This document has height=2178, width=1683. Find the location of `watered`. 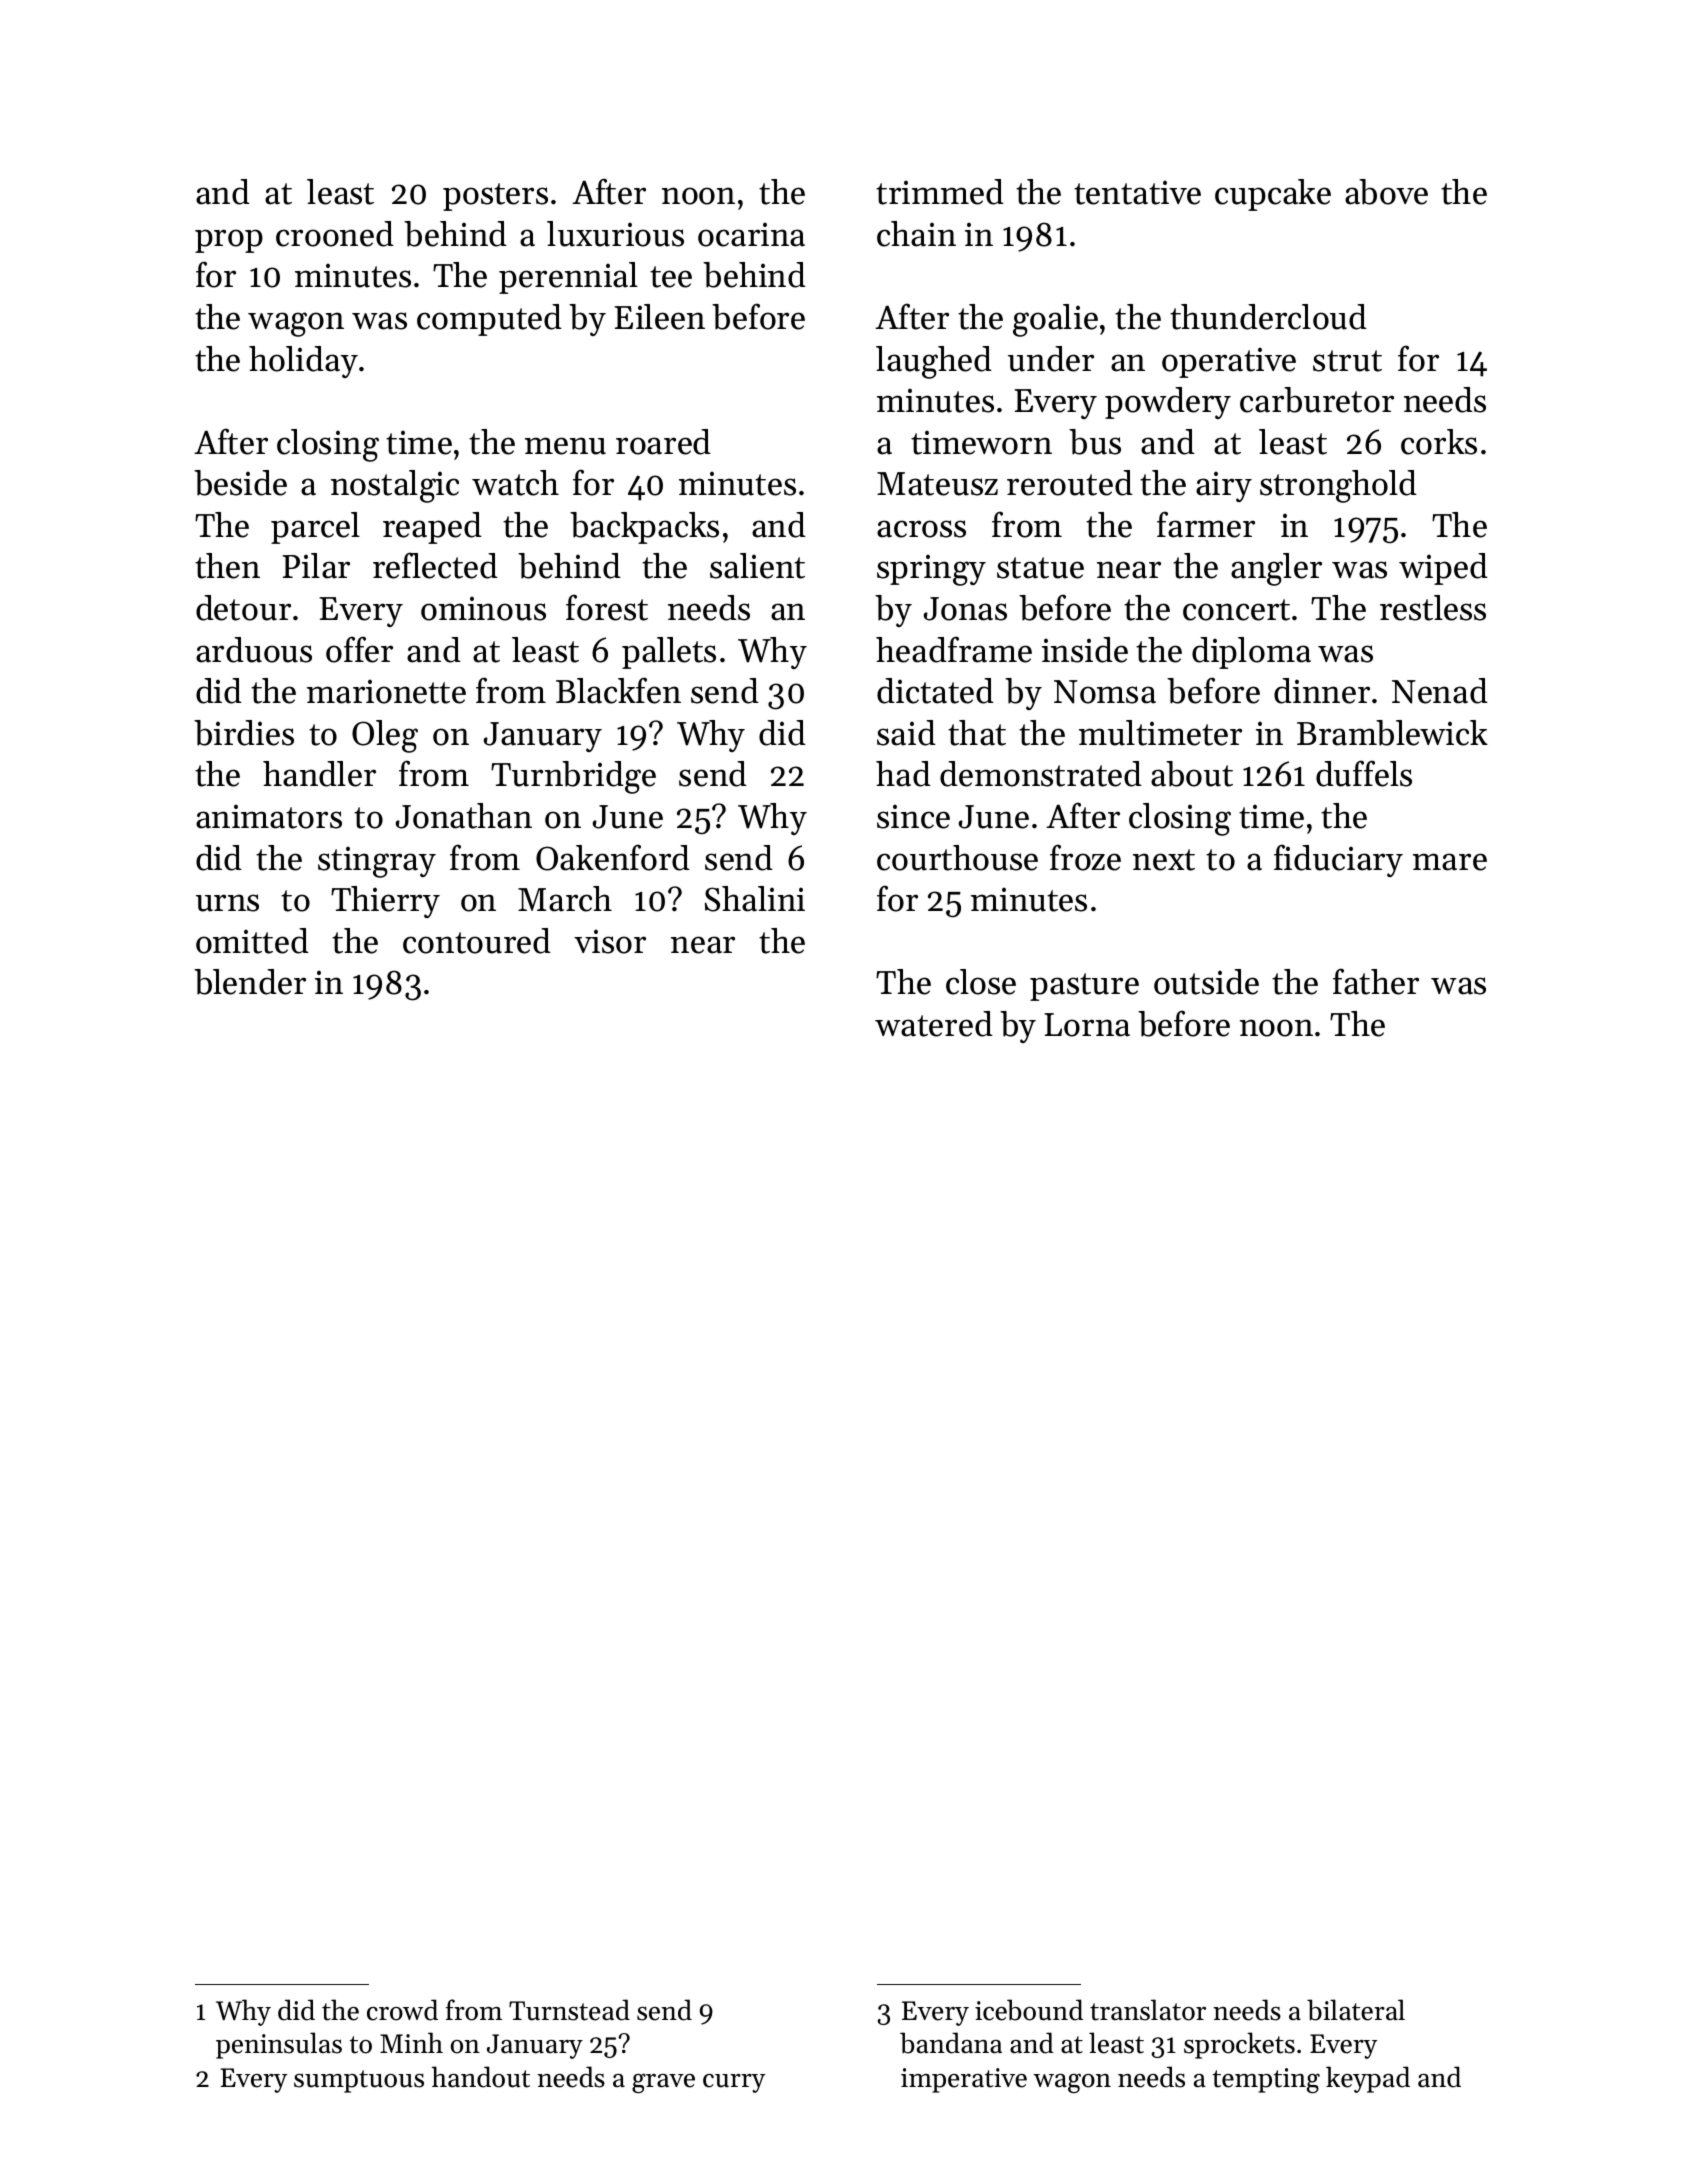

watered is located at coordinates (934, 1024).
